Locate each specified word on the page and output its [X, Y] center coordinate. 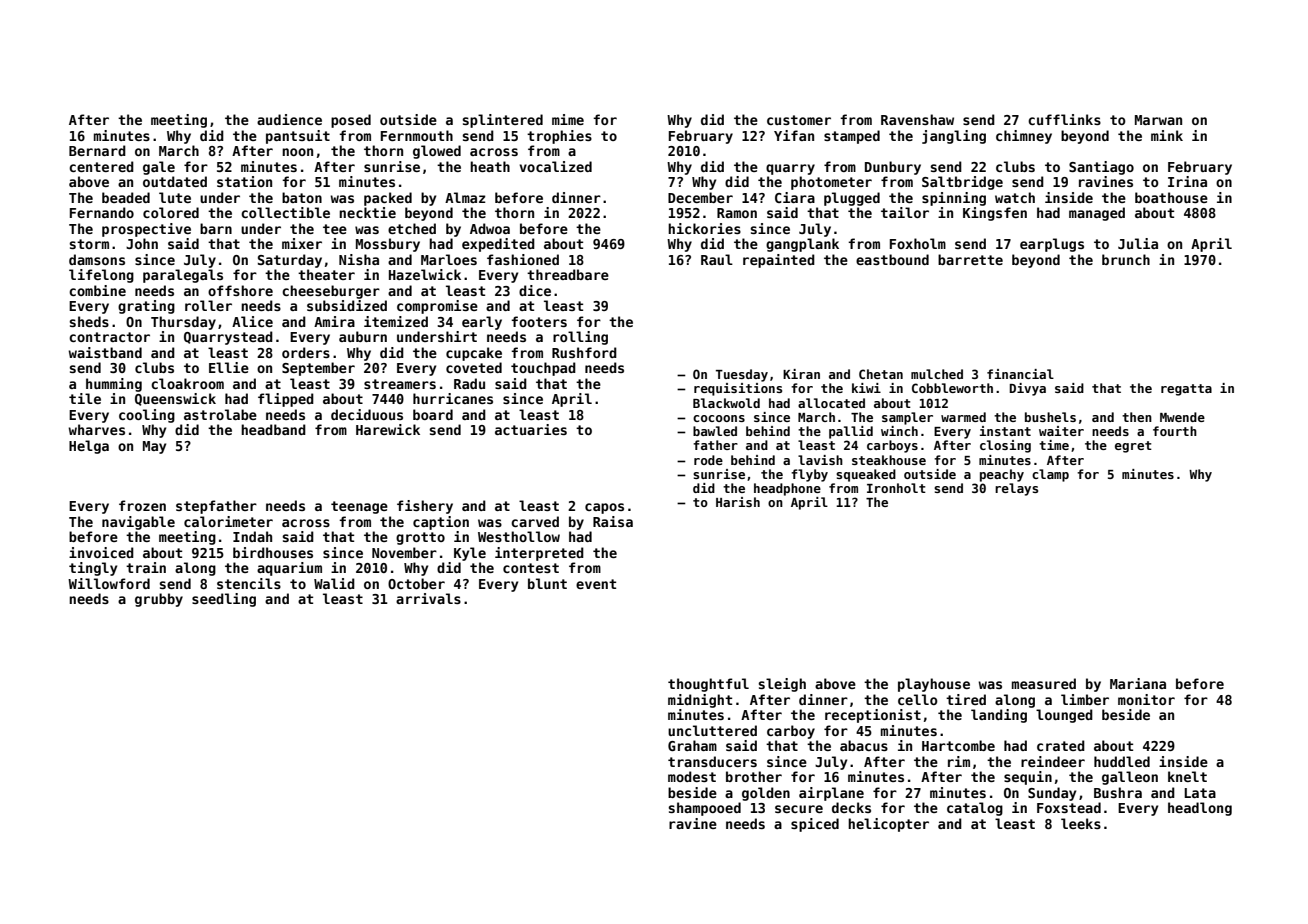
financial [1020, 374]
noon [297, 152]
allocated [831, 403]
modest [692, 776]
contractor [109, 337]
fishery [425, 507]
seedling [224, 600]
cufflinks [1064, 119]
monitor [1146, 699]
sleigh [782, 685]
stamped [852, 137]
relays [1016, 489]
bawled [715, 431]
